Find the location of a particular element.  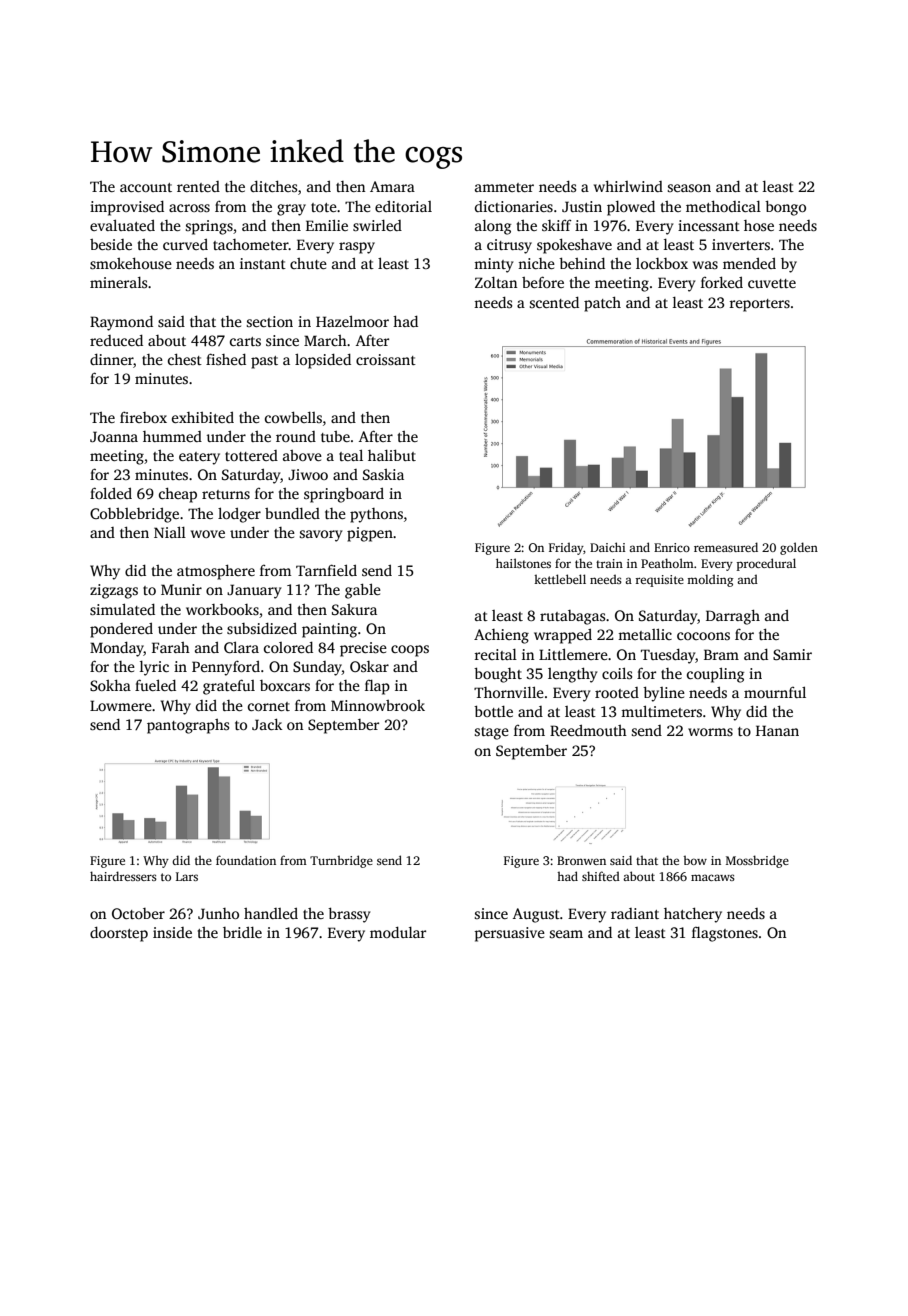

reporters is located at coordinates (760, 305).
